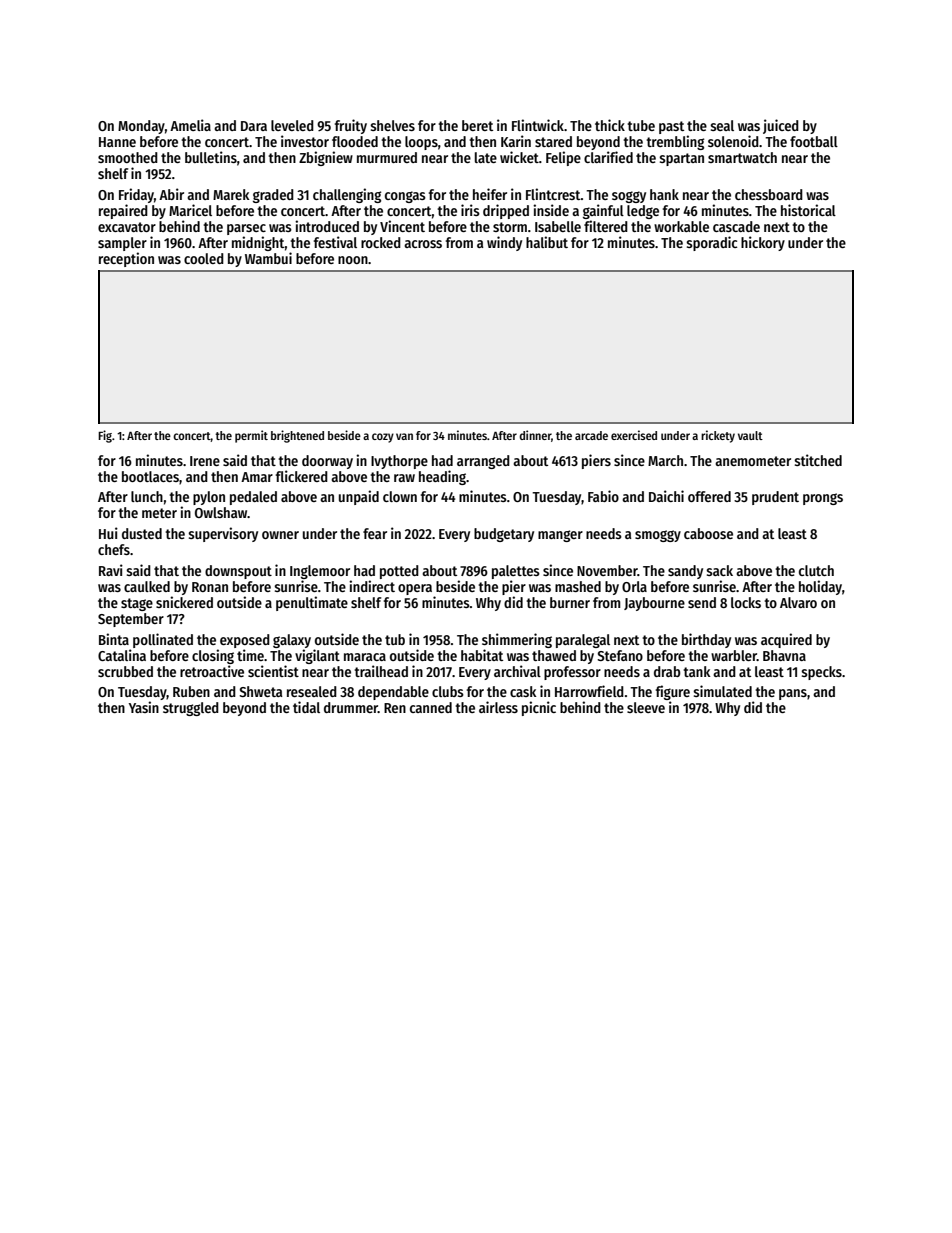 This screenshot has width=952, height=1233. What do you see at coordinates (483, 462) in the screenshot?
I see `arranged` at bounding box center [483, 462].
